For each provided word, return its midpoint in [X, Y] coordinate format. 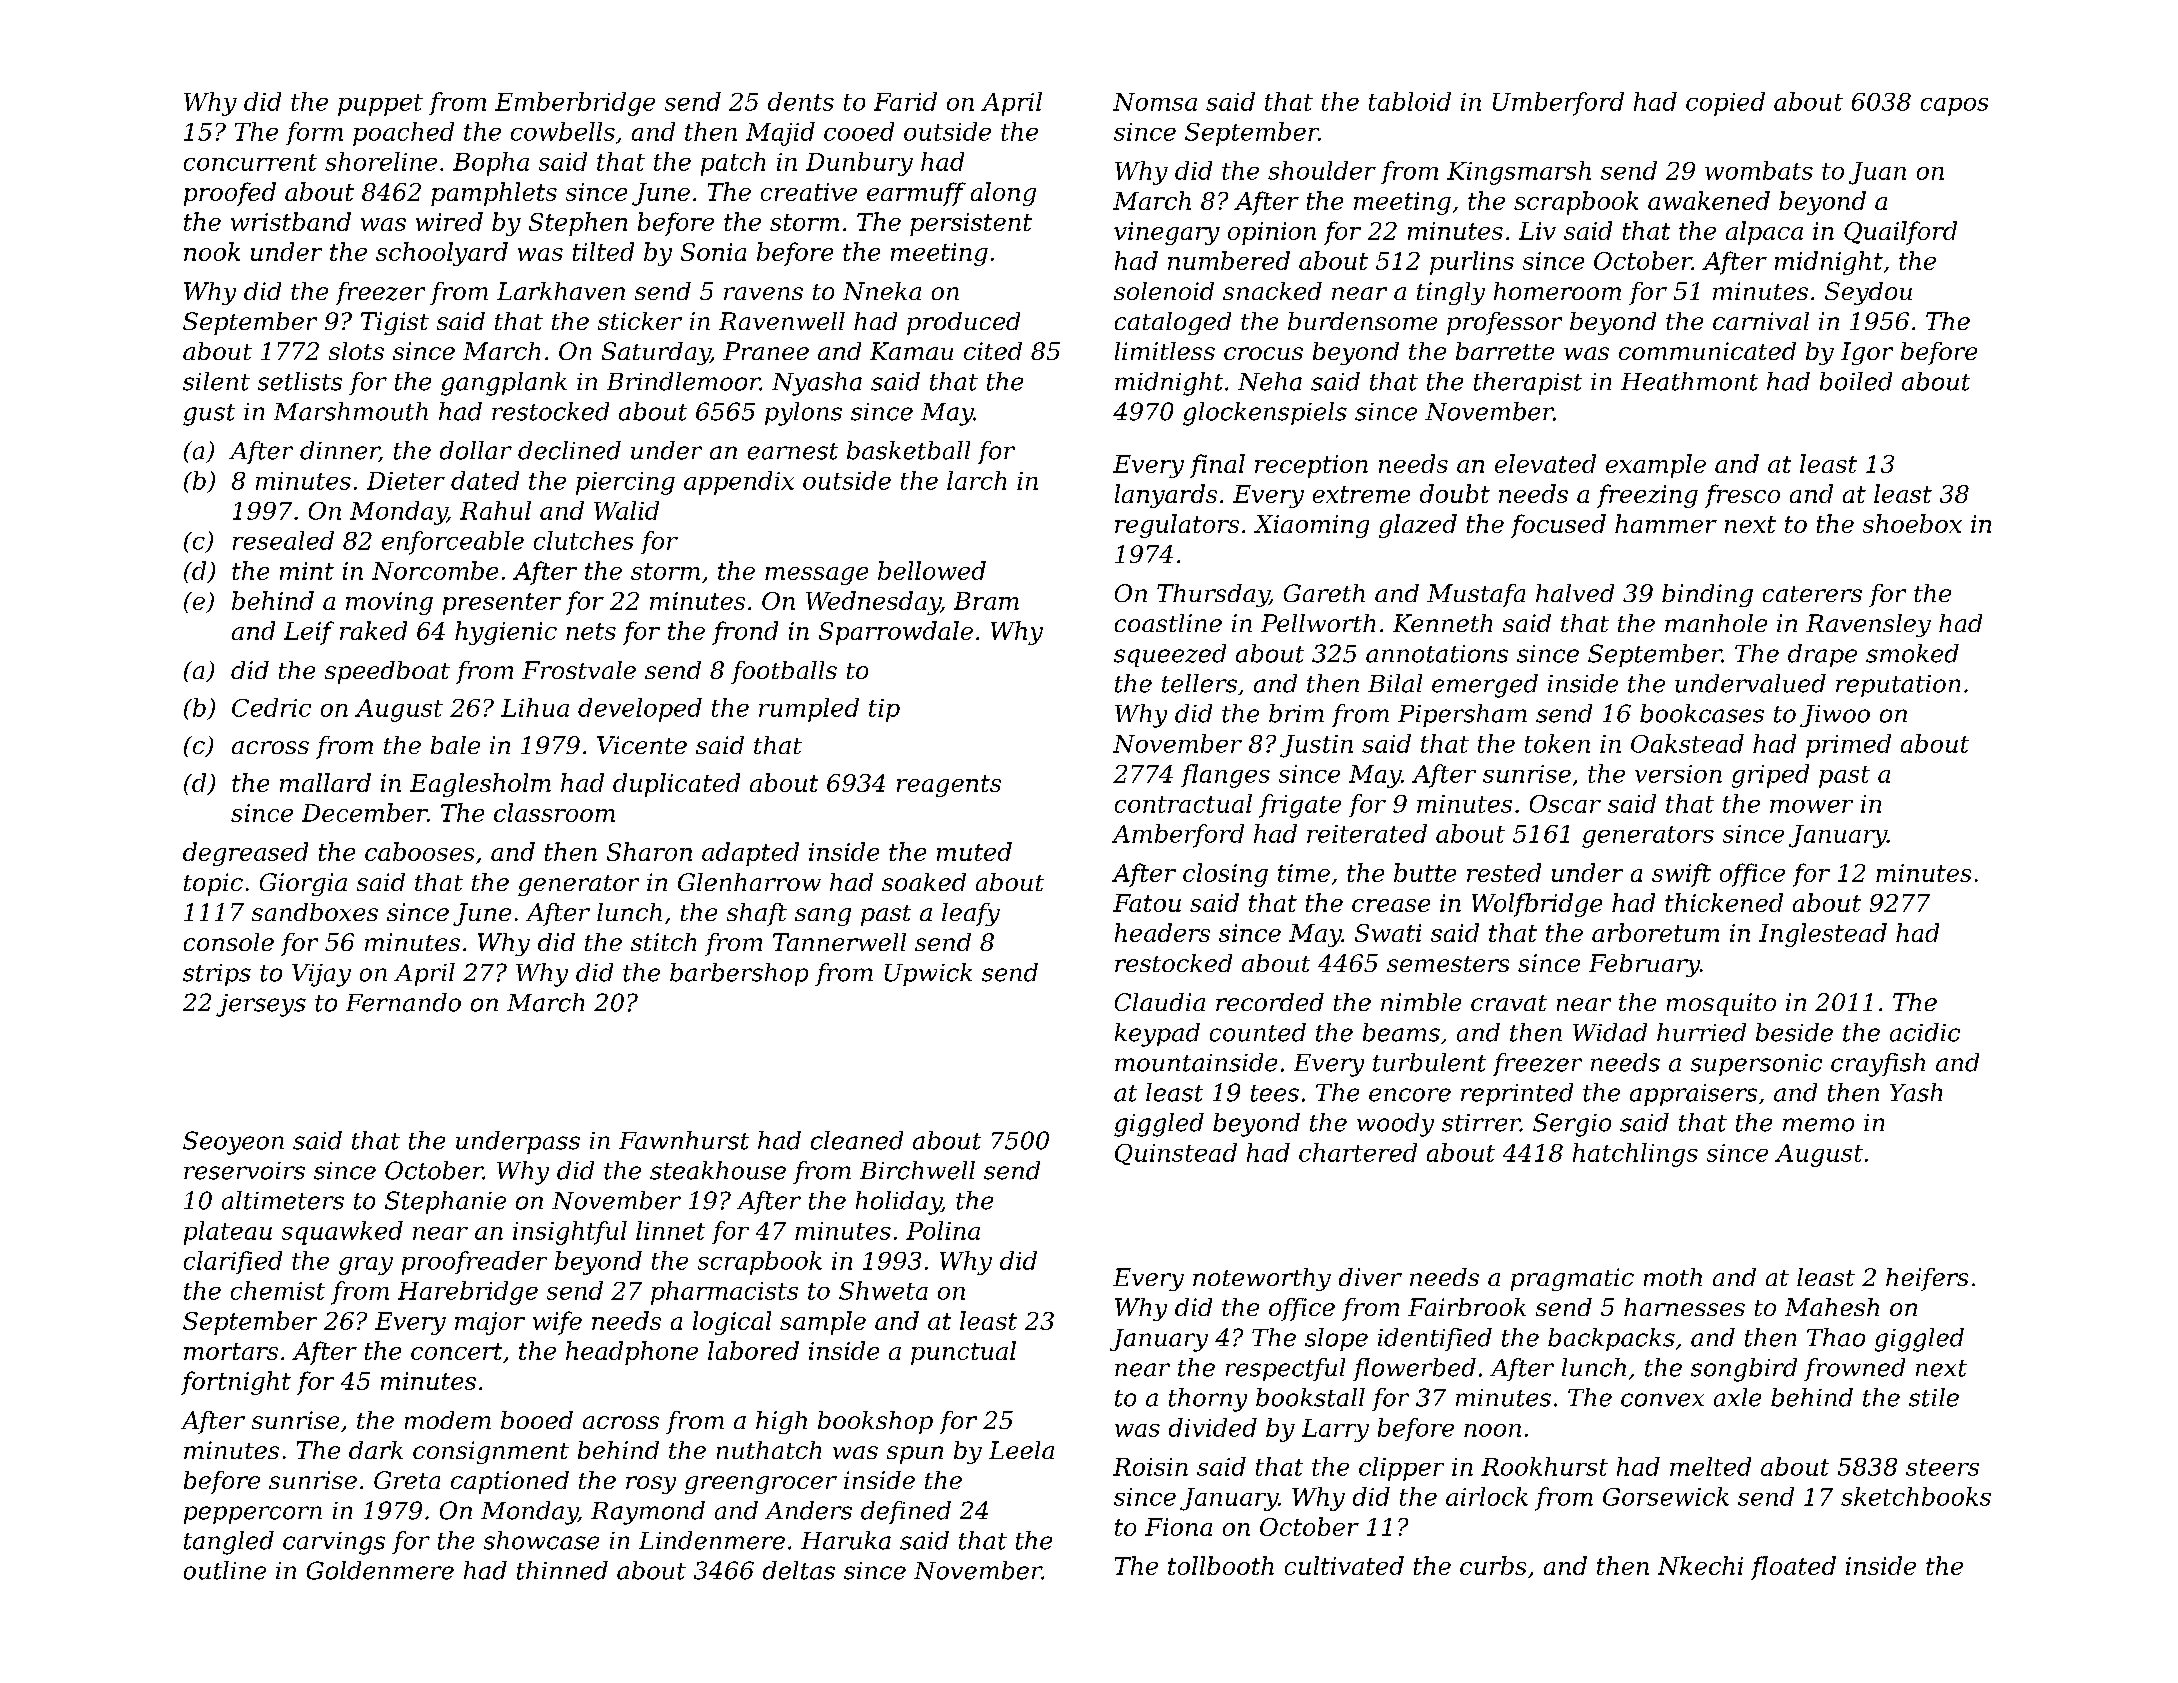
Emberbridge [575, 104]
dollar [476, 450]
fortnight [236, 1383]
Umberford [1558, 104]
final [1217, 466]
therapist [1528, 383]
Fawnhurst [684, 1140]
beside [1794, 1032]
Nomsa [1155, 102]
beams [1401, 1032]
